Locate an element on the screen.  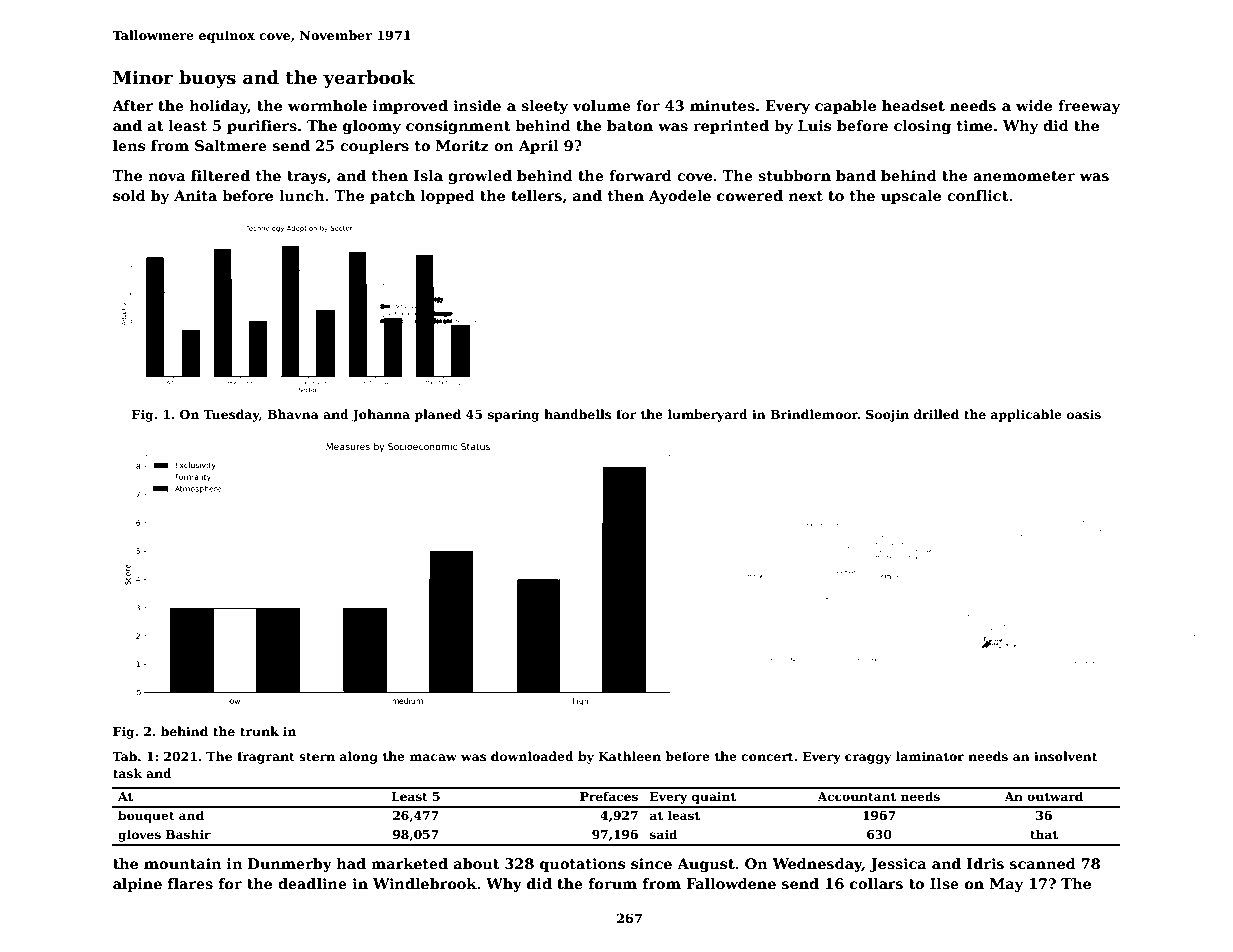
Bhavna is located at coordinates (293, 414).
